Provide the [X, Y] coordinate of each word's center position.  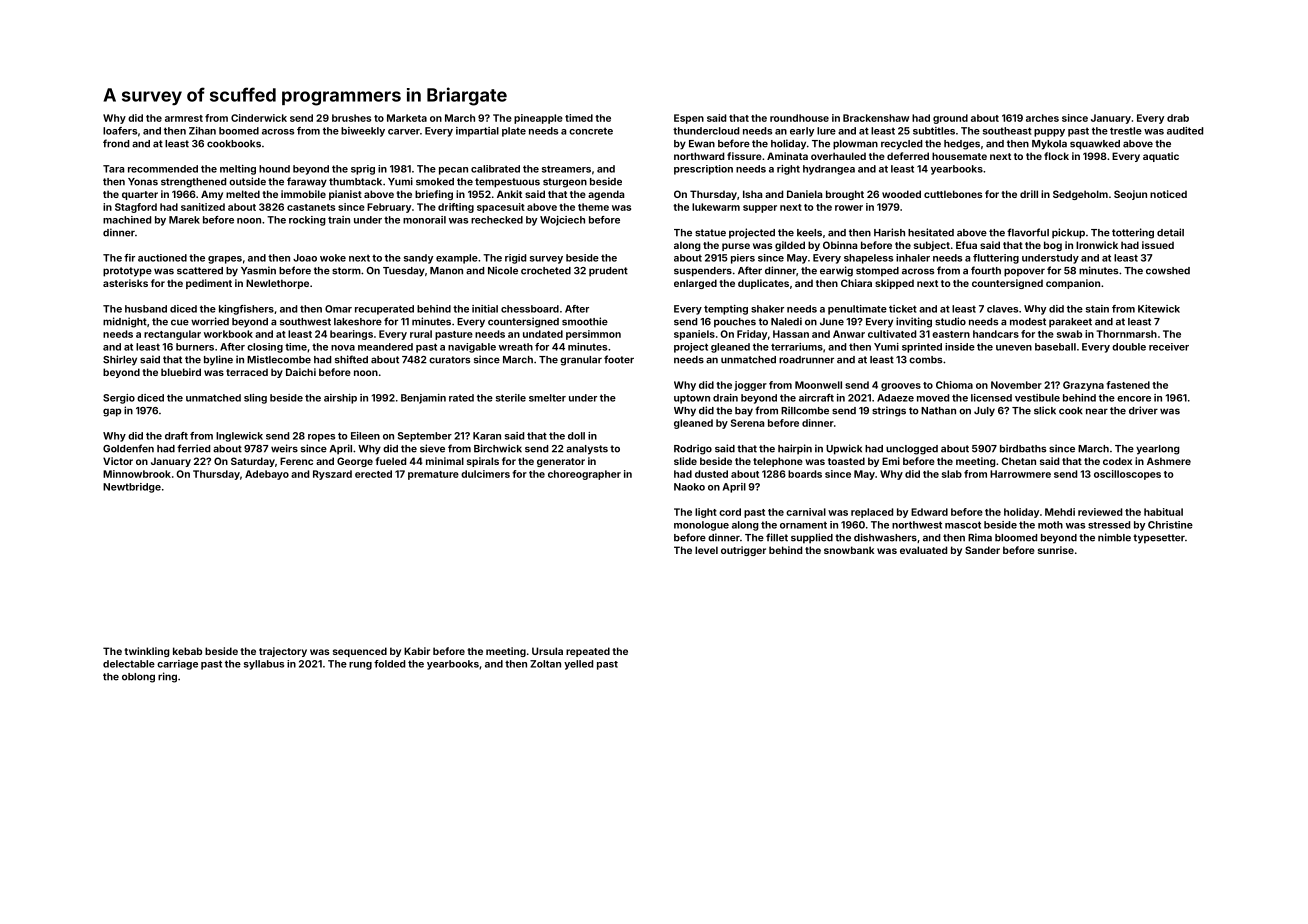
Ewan [702, 144]
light [706, 513]
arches [1042, 118]
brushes [351, 118]
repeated [588, 652]
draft [176, 436]
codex [1117, 461]
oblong [138, 678]
